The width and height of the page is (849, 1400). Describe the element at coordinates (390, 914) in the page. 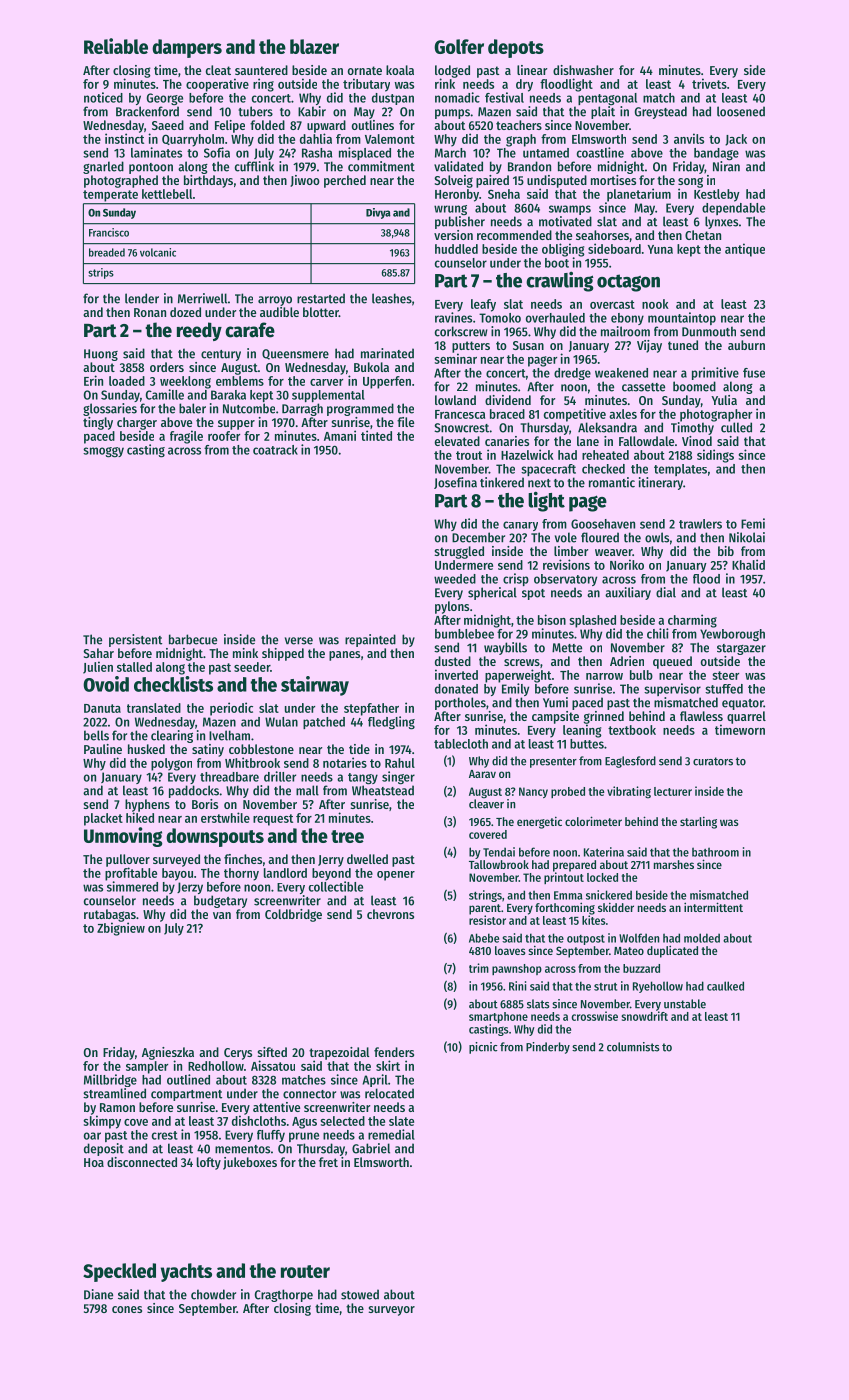

I see `chevrons` at that location.
